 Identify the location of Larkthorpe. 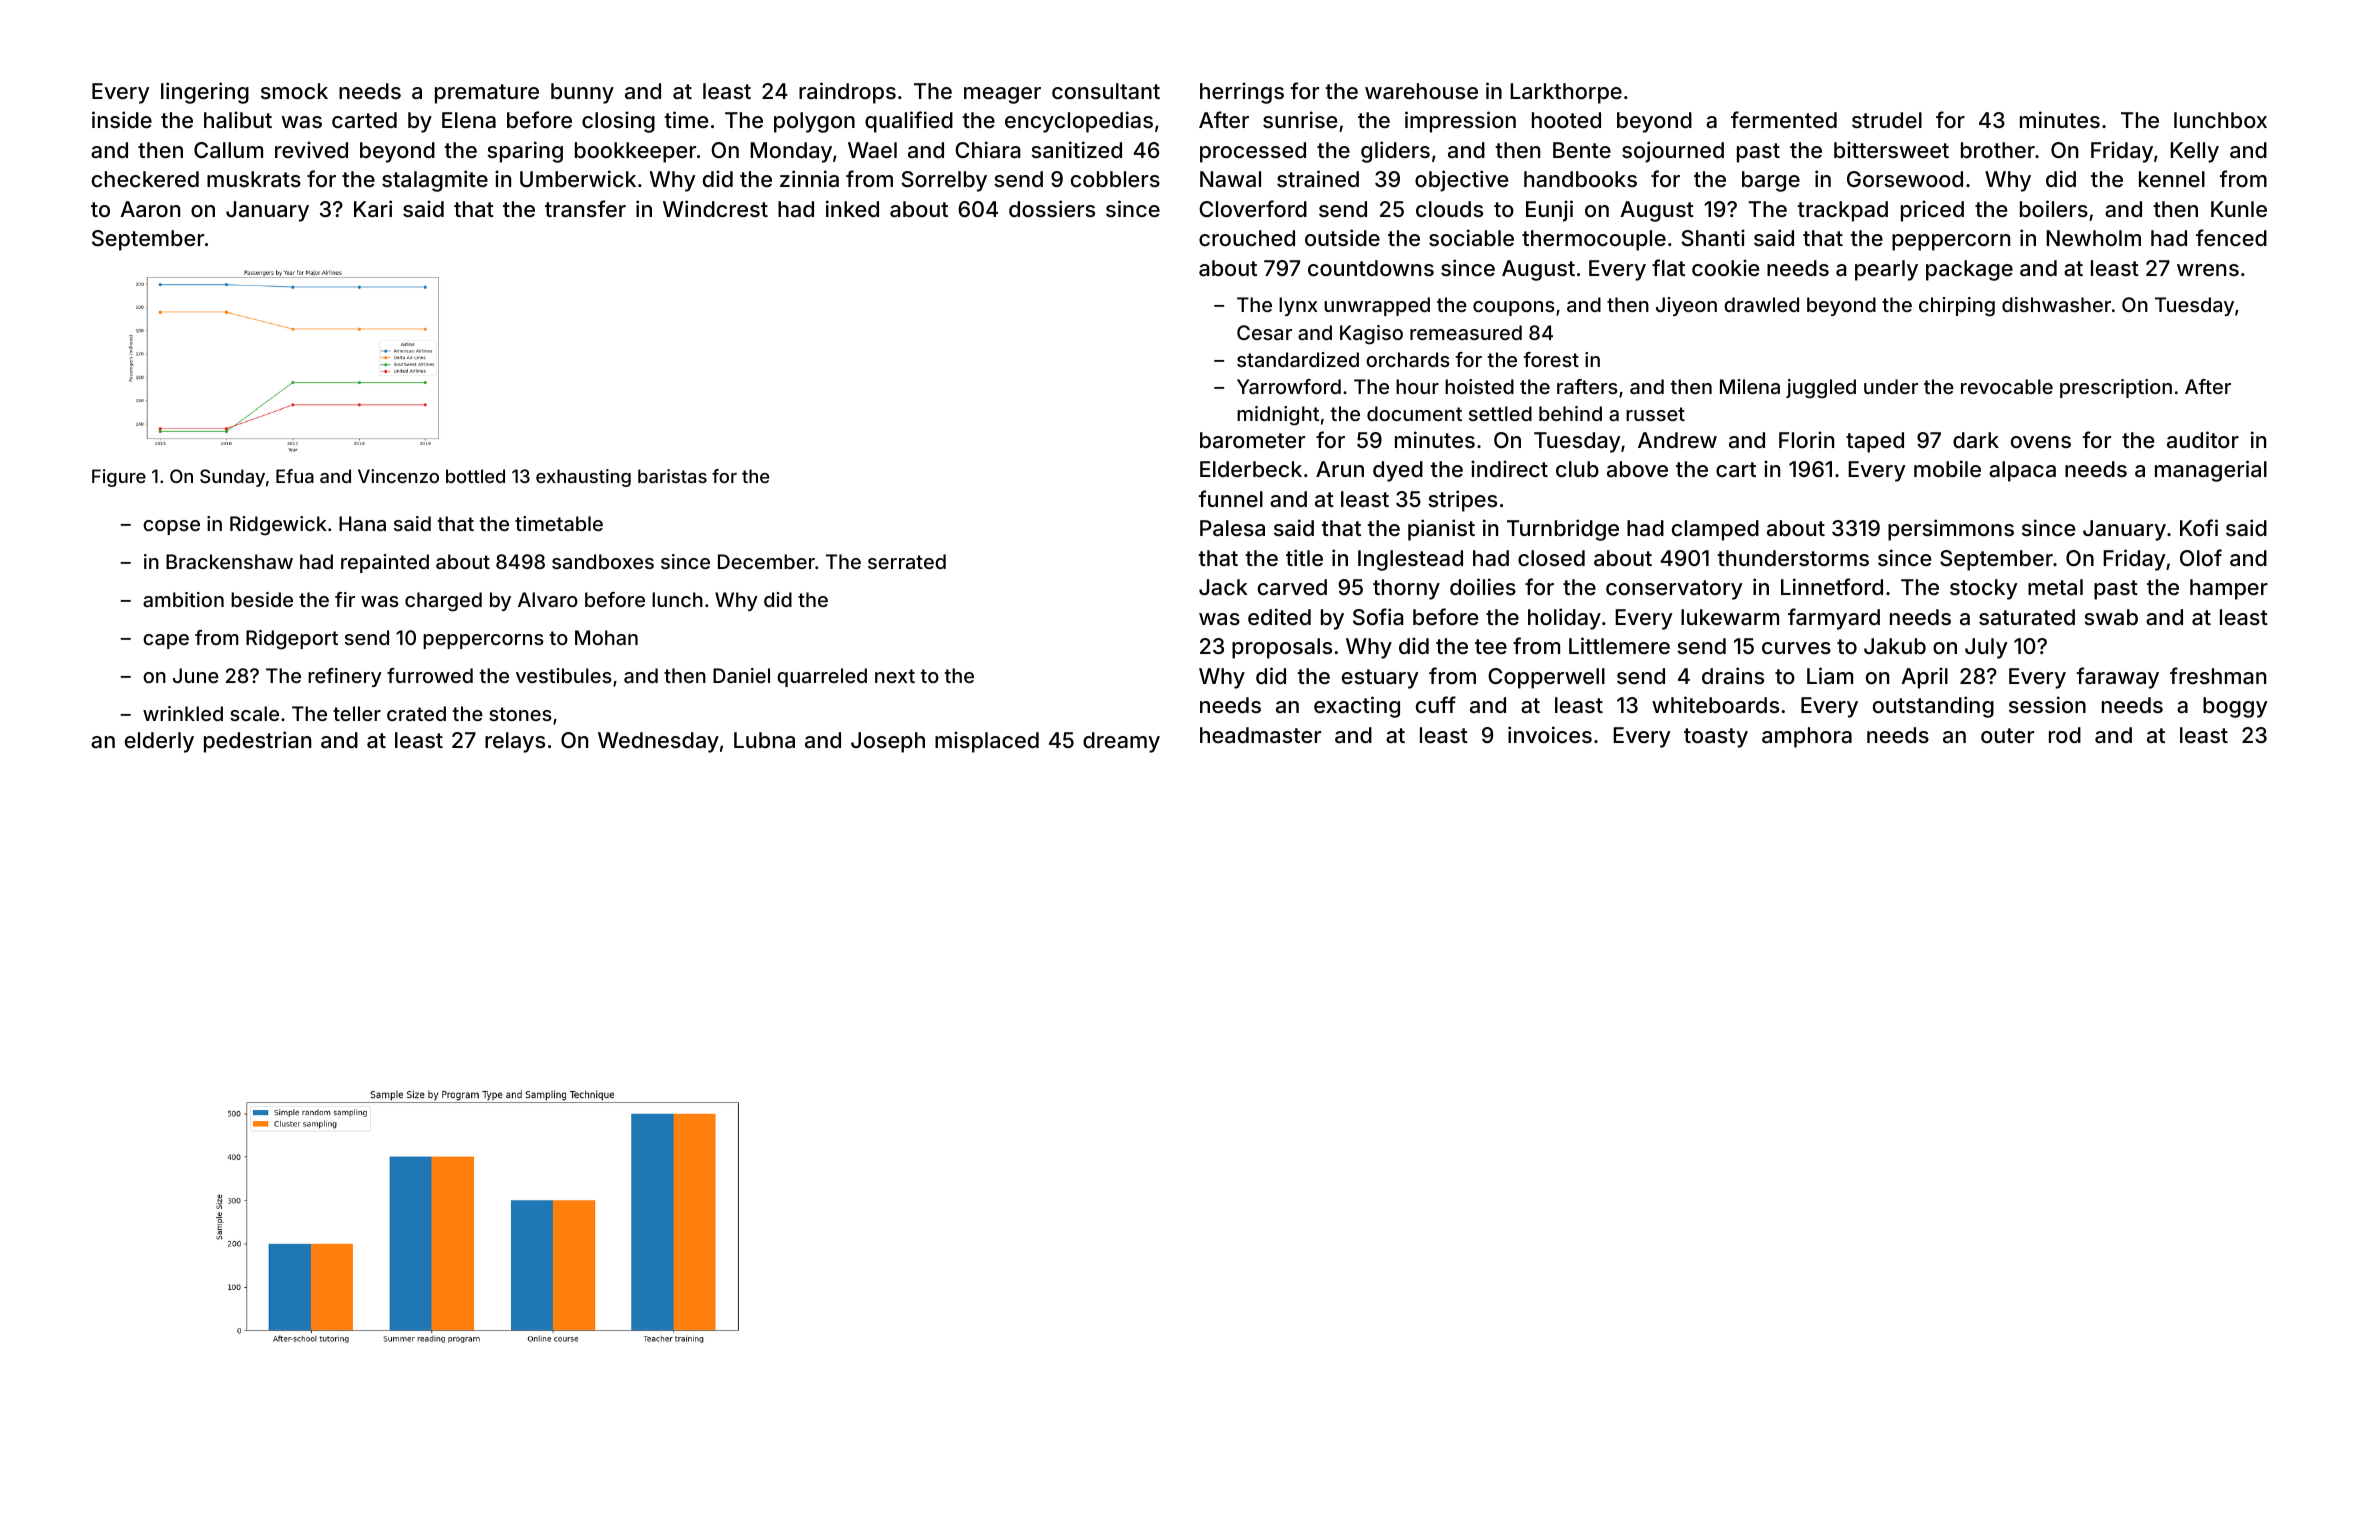
(1566, 93).
